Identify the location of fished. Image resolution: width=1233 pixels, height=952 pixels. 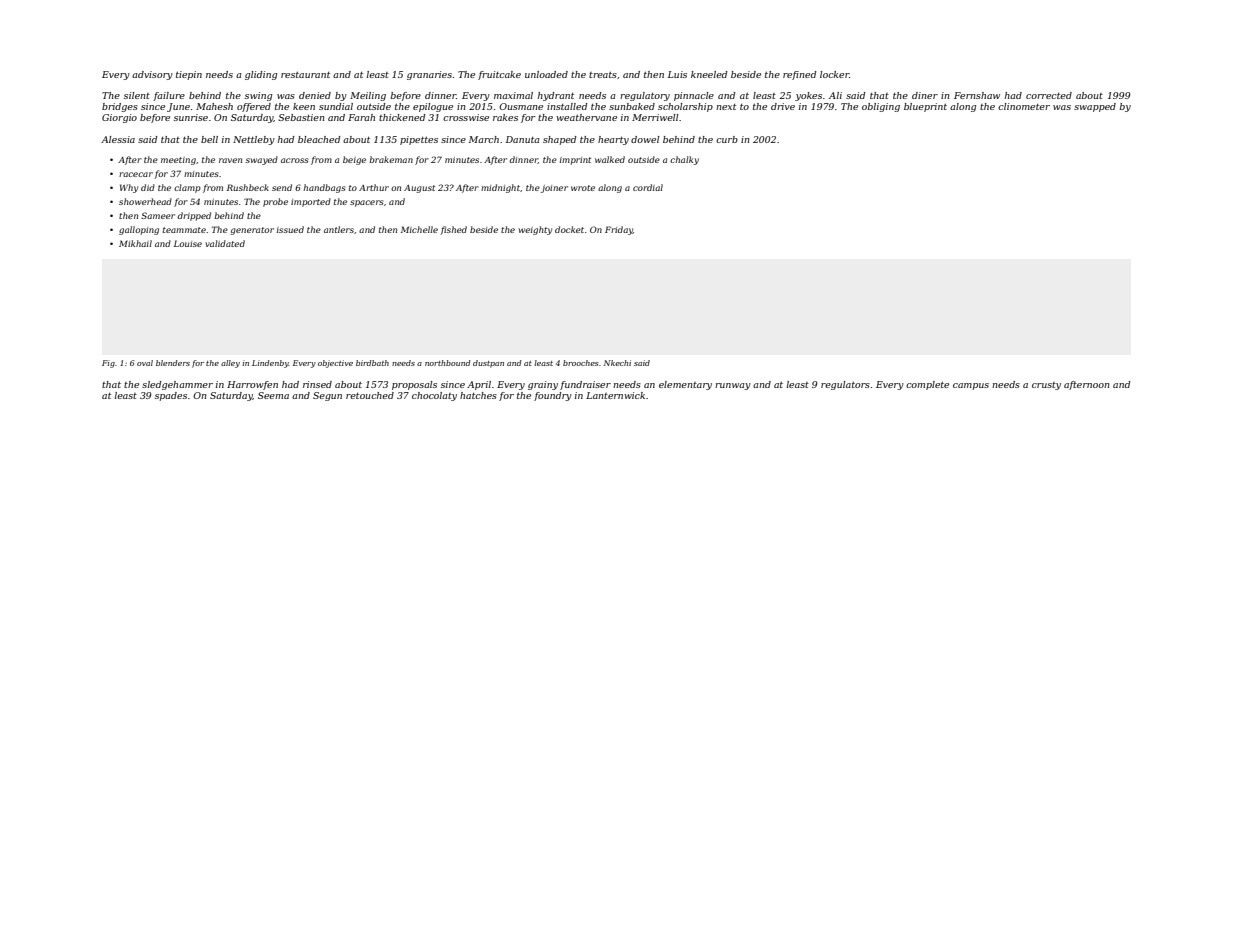
(453, 230).
